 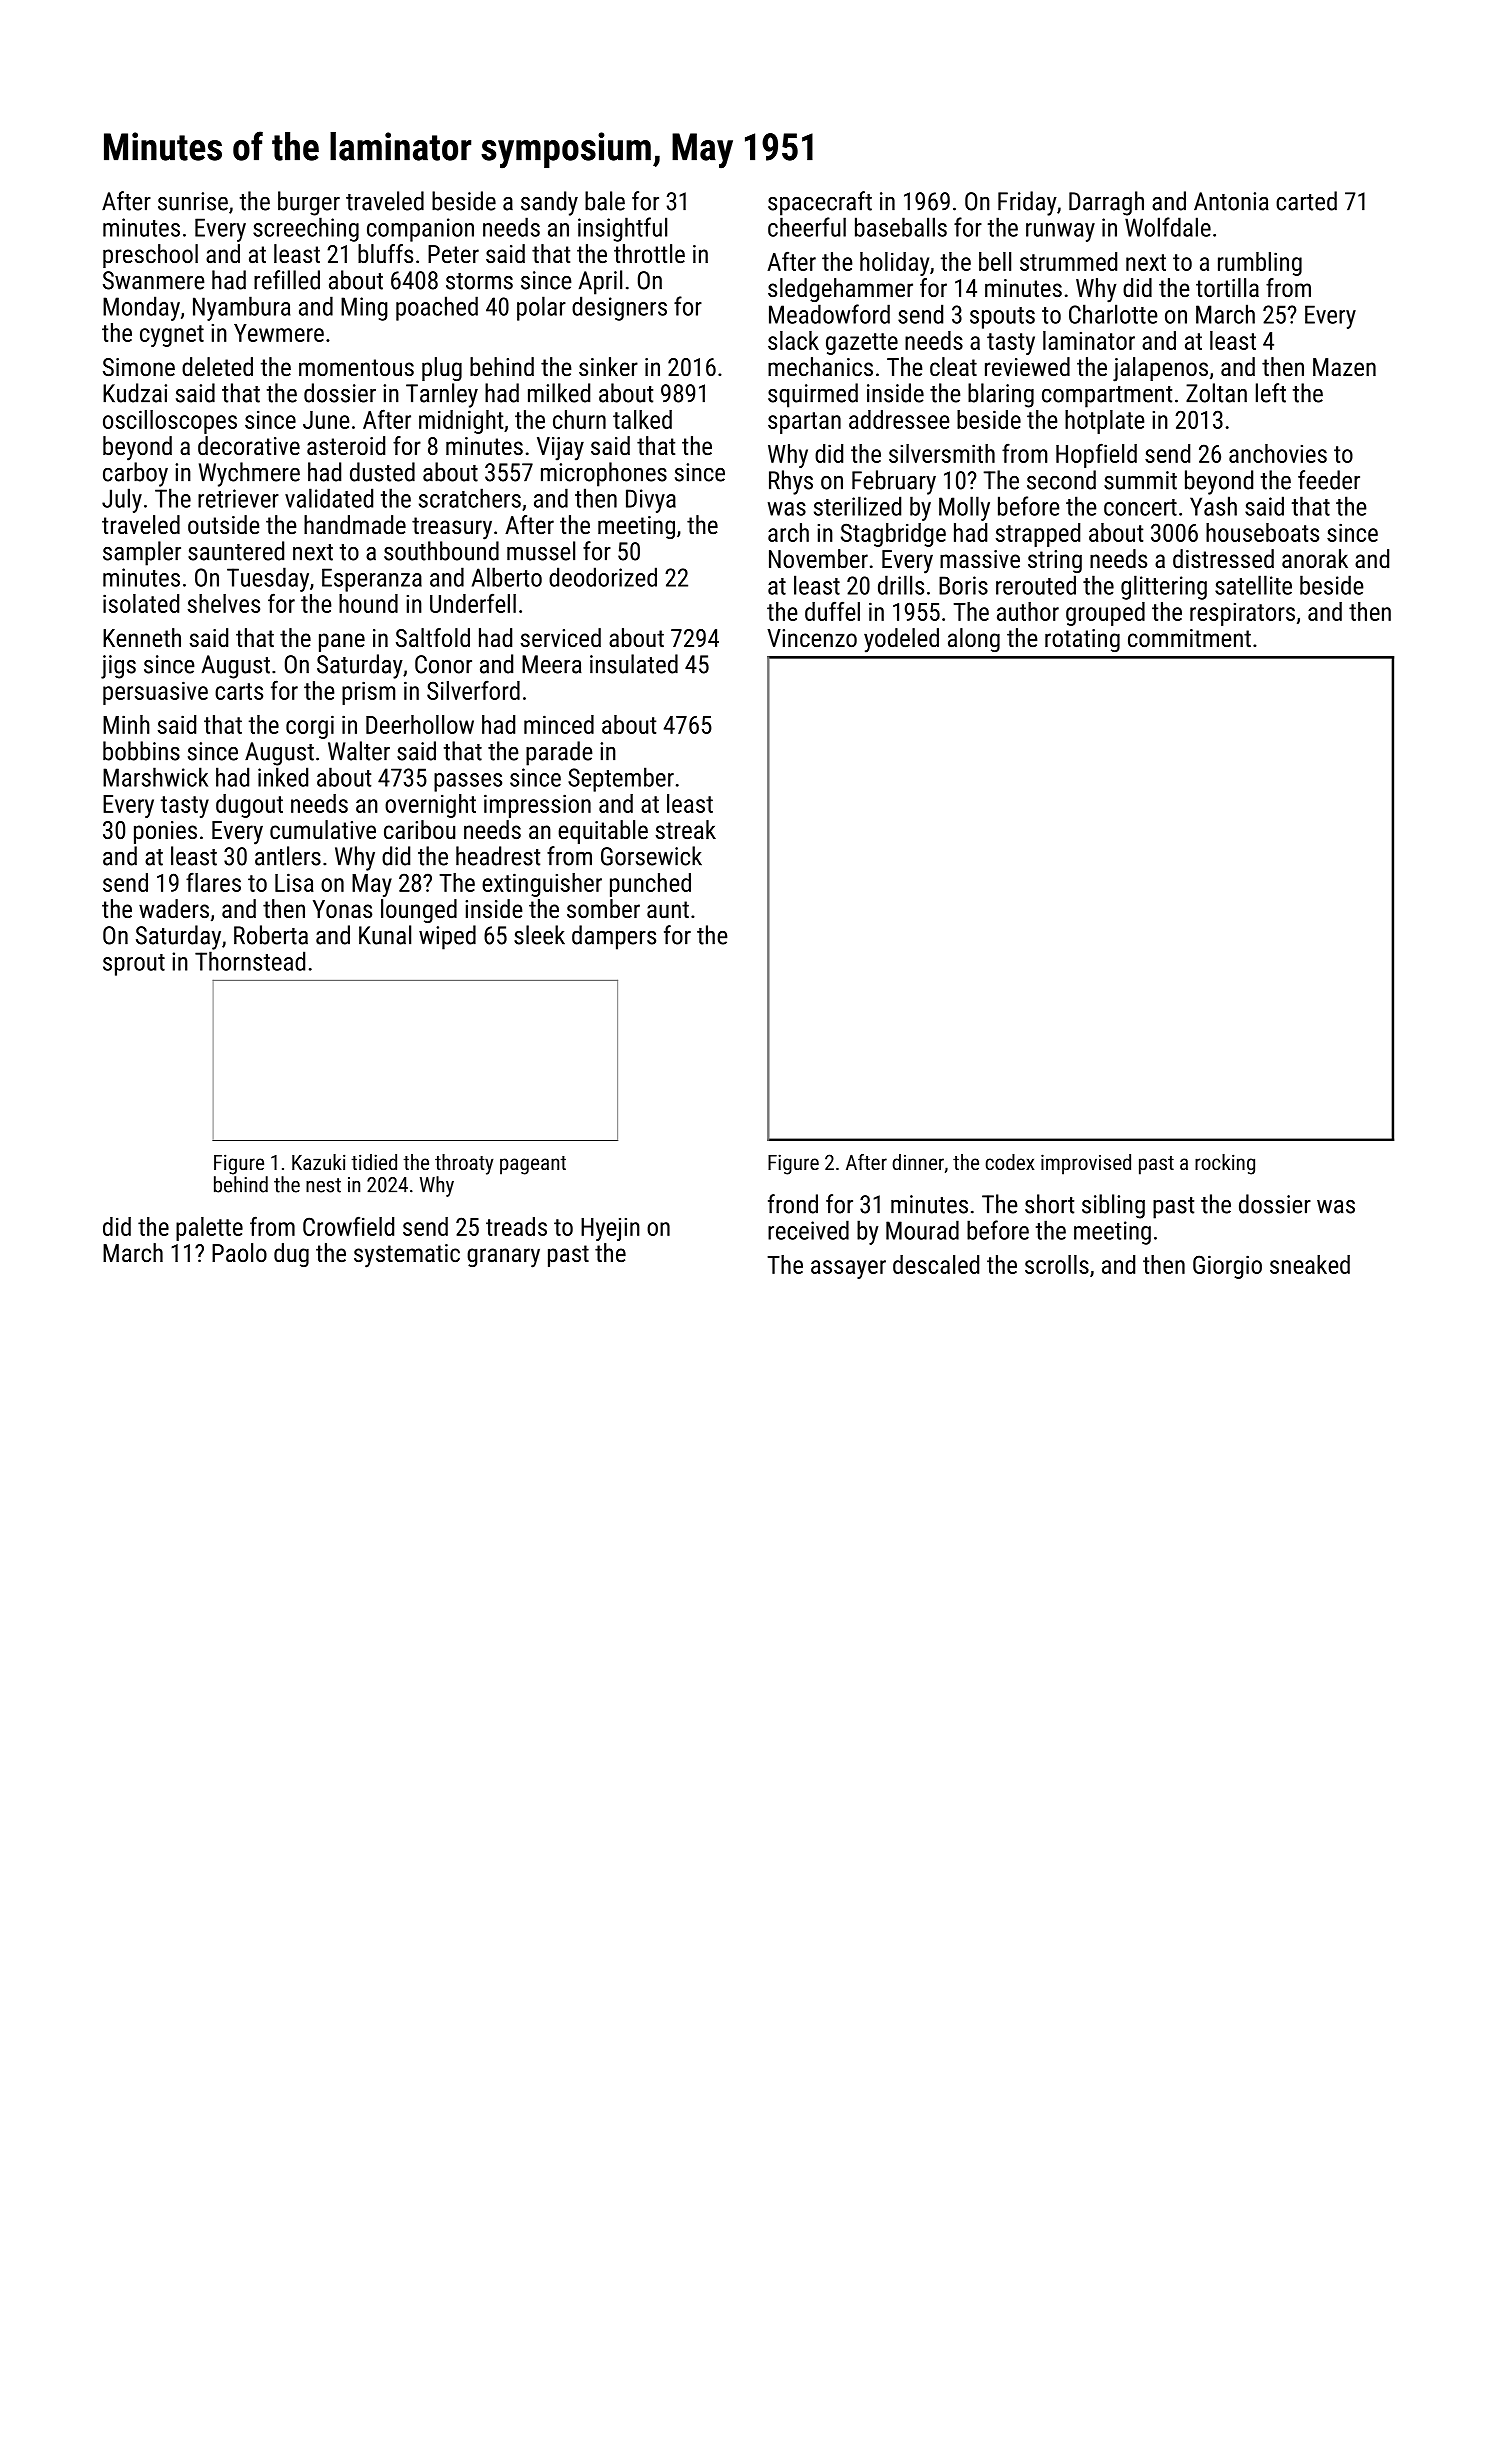 I want to click on Nyambura, so click(x=241, y=308).
